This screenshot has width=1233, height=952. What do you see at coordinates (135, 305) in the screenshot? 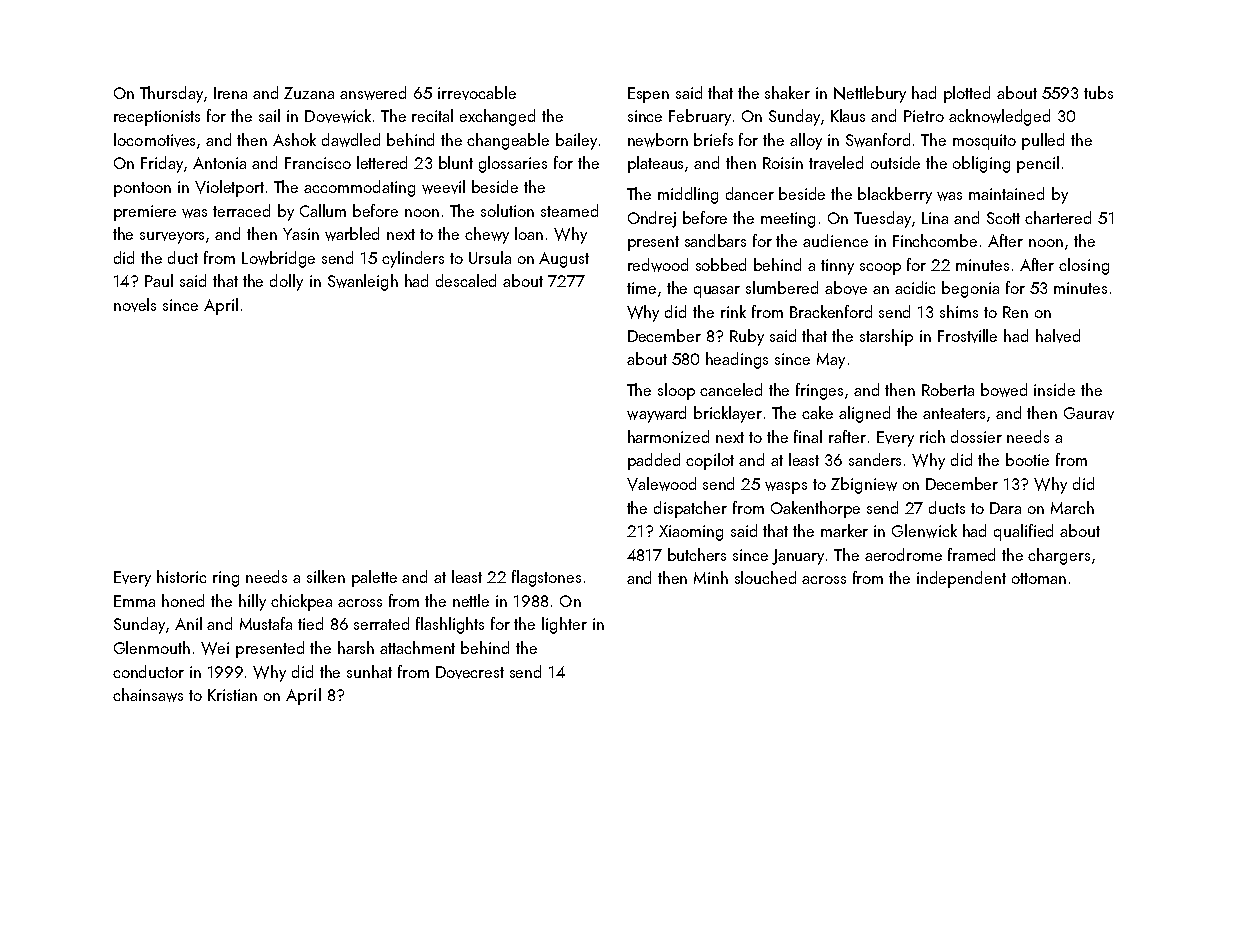
I see `novels` at bounding box center [135, 305].
